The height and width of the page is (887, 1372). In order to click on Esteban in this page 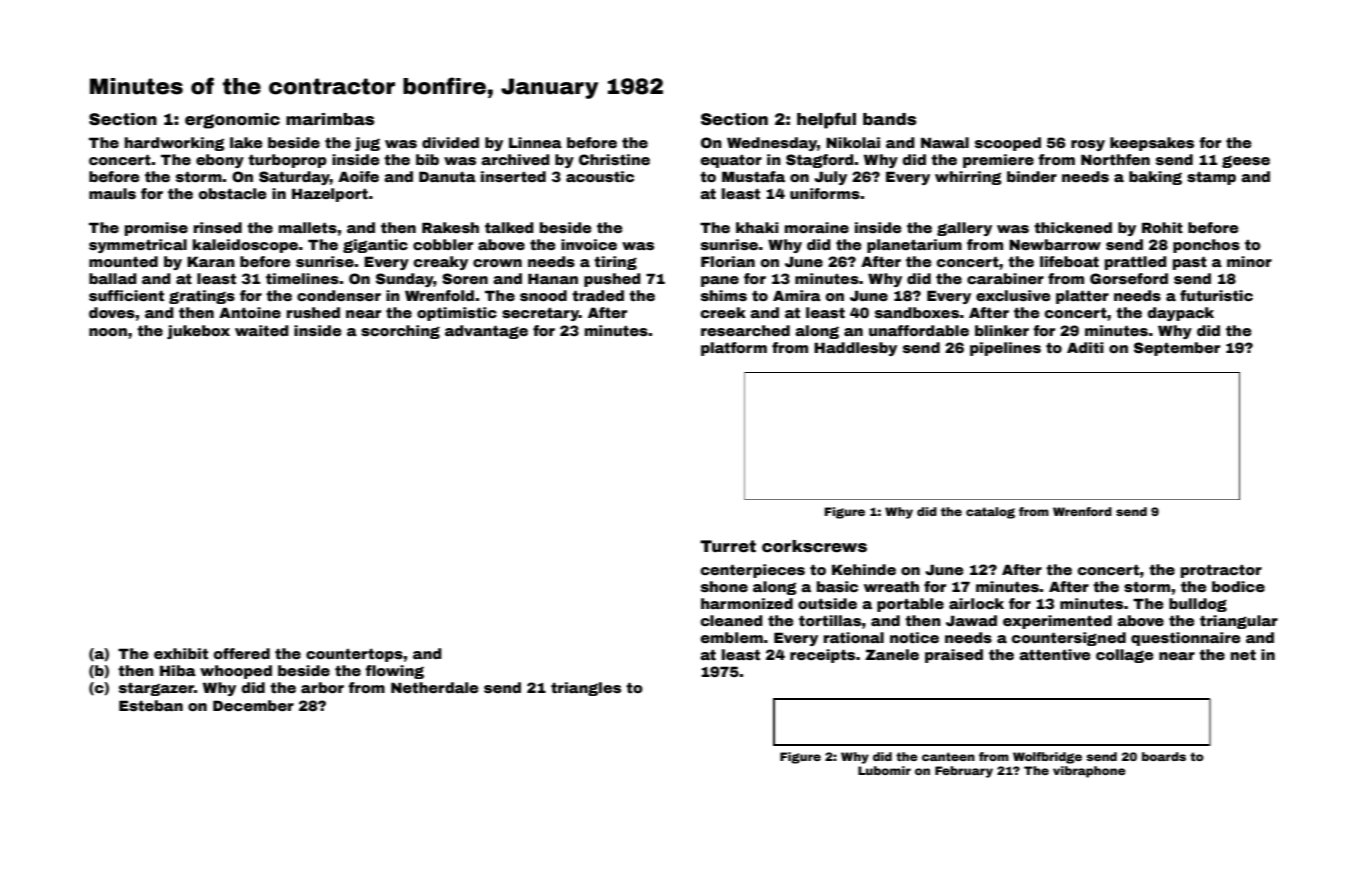, I will do `click(151, 705)`.
